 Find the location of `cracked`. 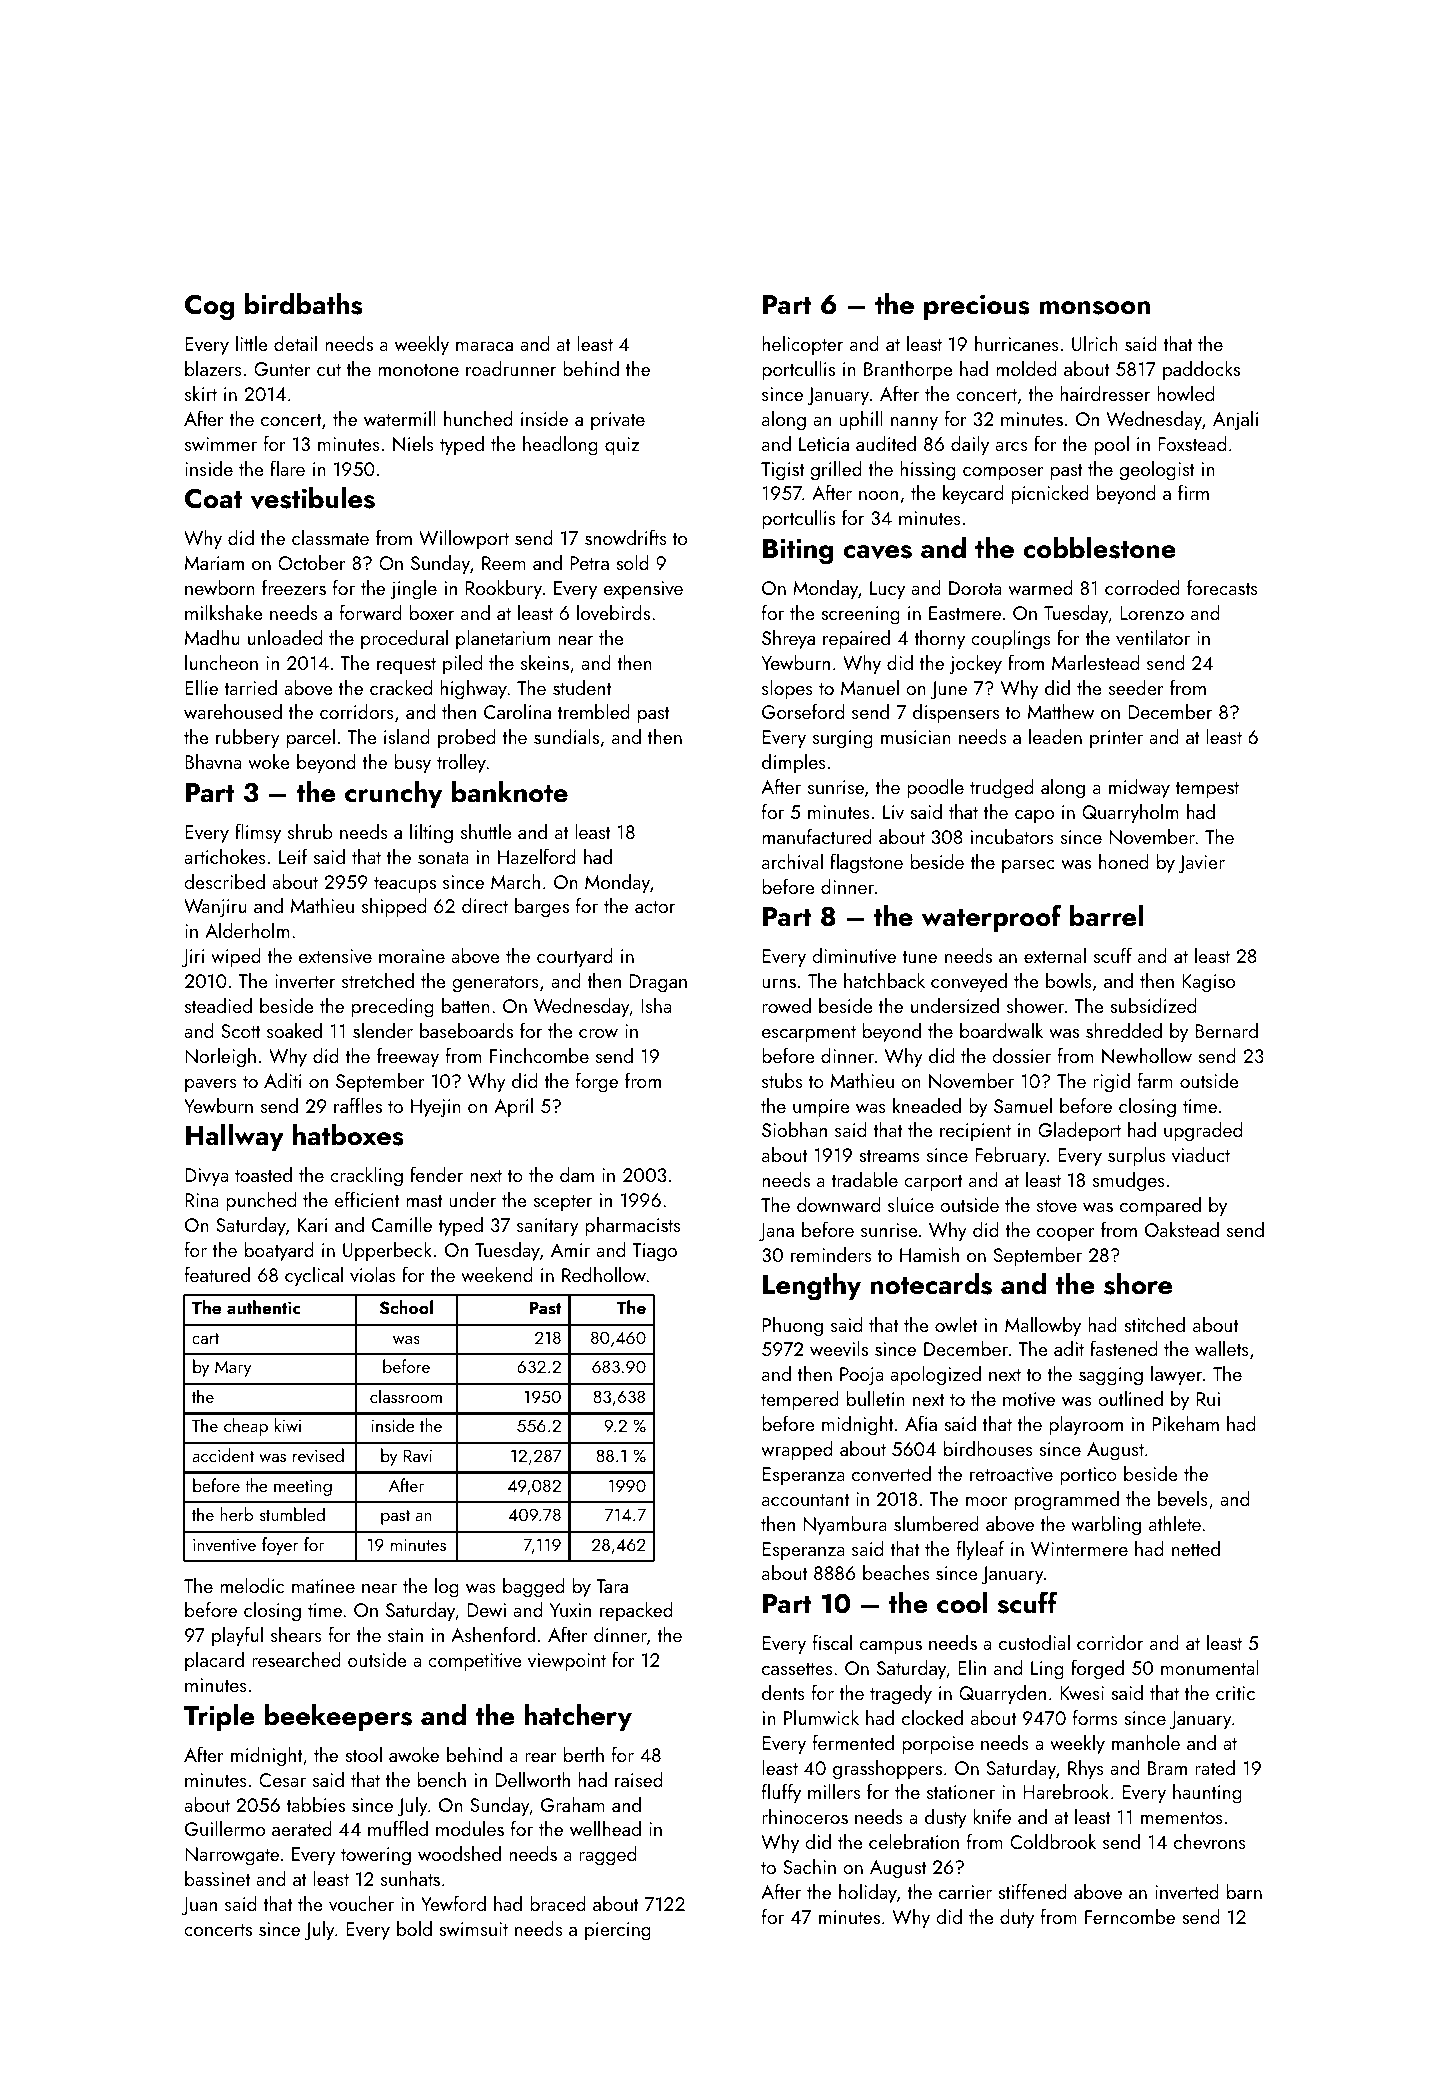

cracked is located at coordinates (401, 687).
